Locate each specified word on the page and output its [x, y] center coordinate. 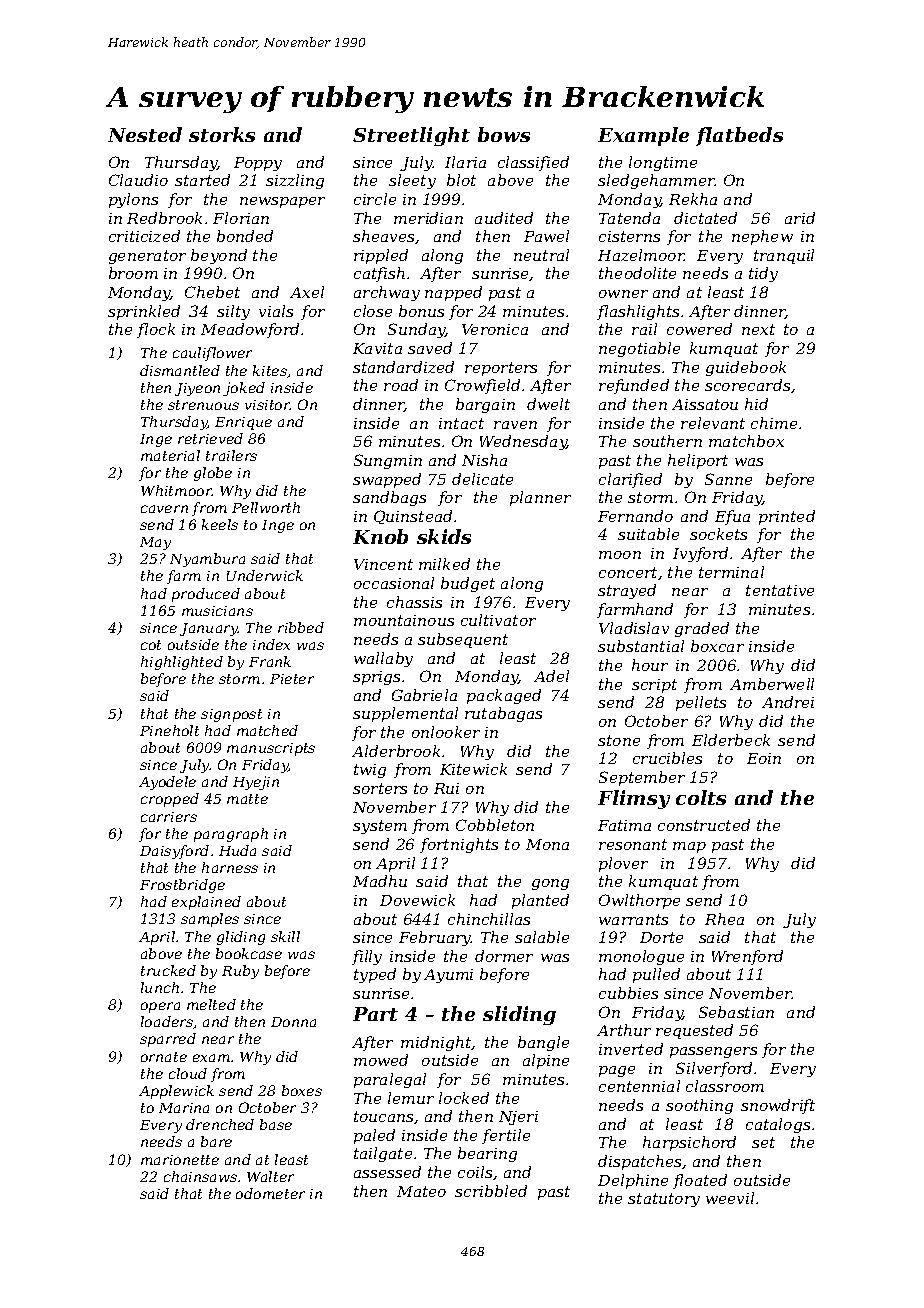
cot [151, 645]
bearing [487, 1154]
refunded [634, 386]
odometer [270, 1193]
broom [133, 273]
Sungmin [388, 461]
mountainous [404, 620]
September [642, 778]
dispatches [640, 1162]
